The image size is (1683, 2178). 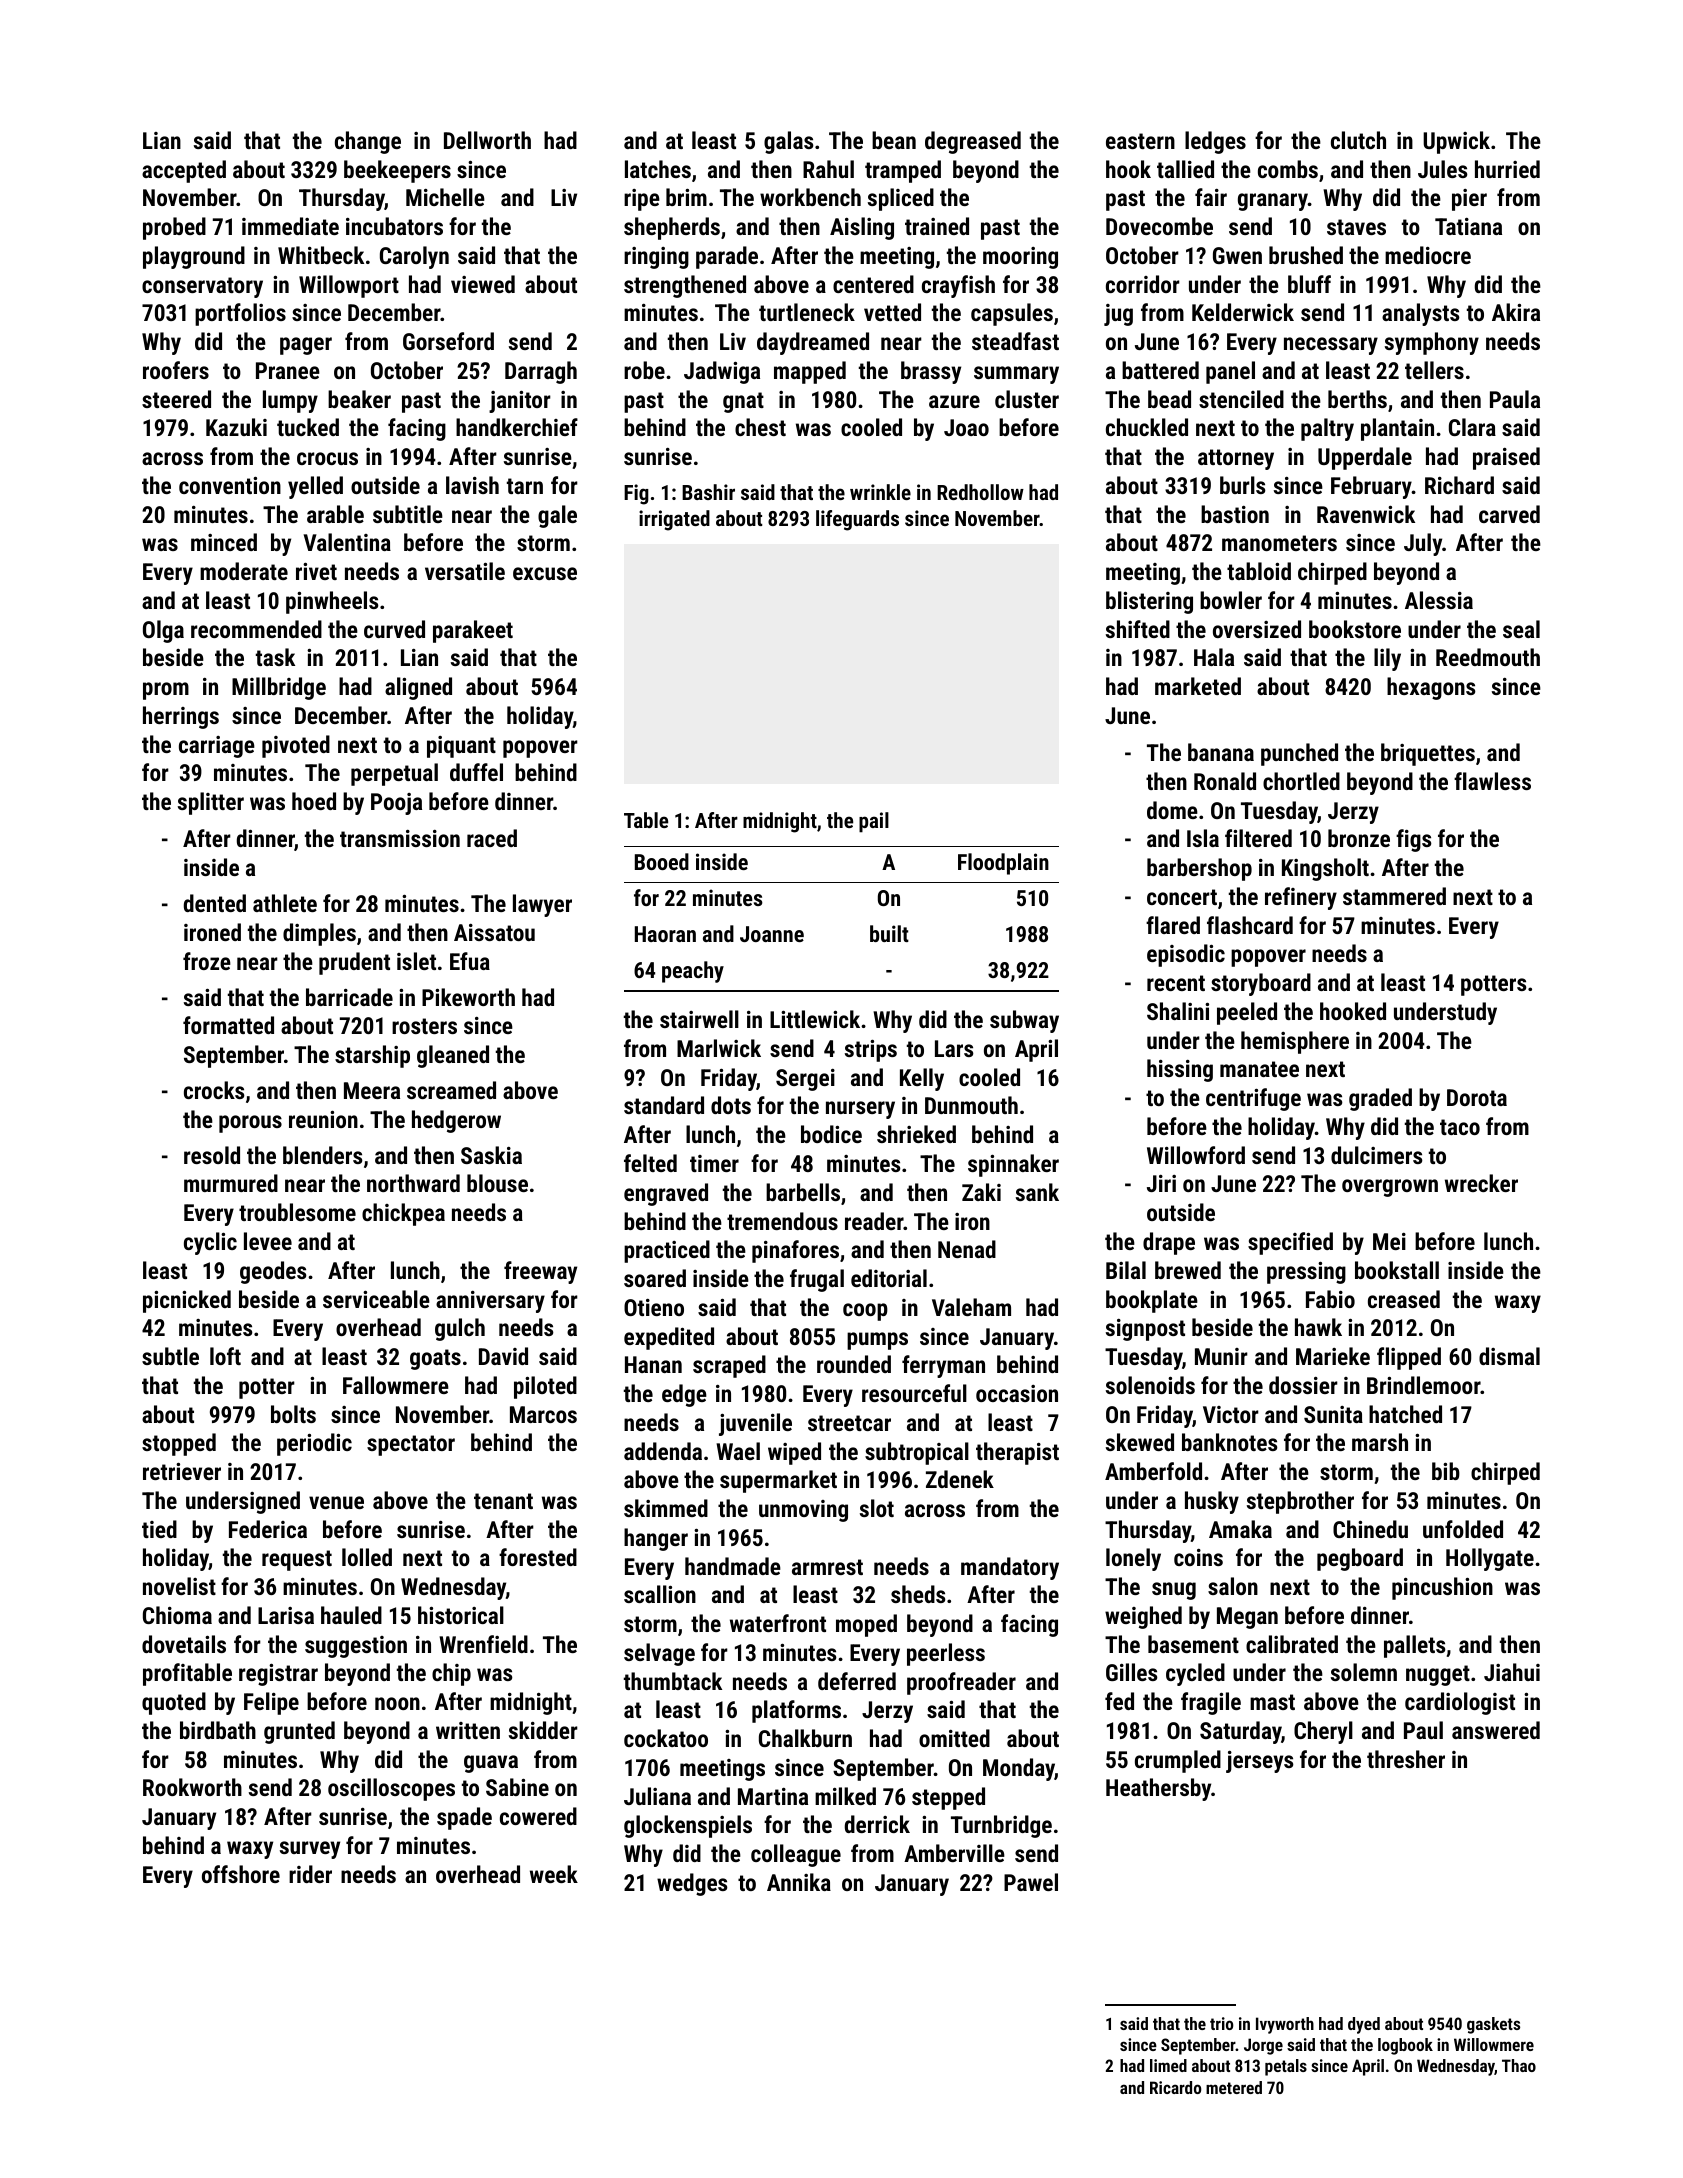 What do you see at coordinates (1493, 2025) in the screenshot?
I see `gaskets` at bounding box center [1493, 2025].
